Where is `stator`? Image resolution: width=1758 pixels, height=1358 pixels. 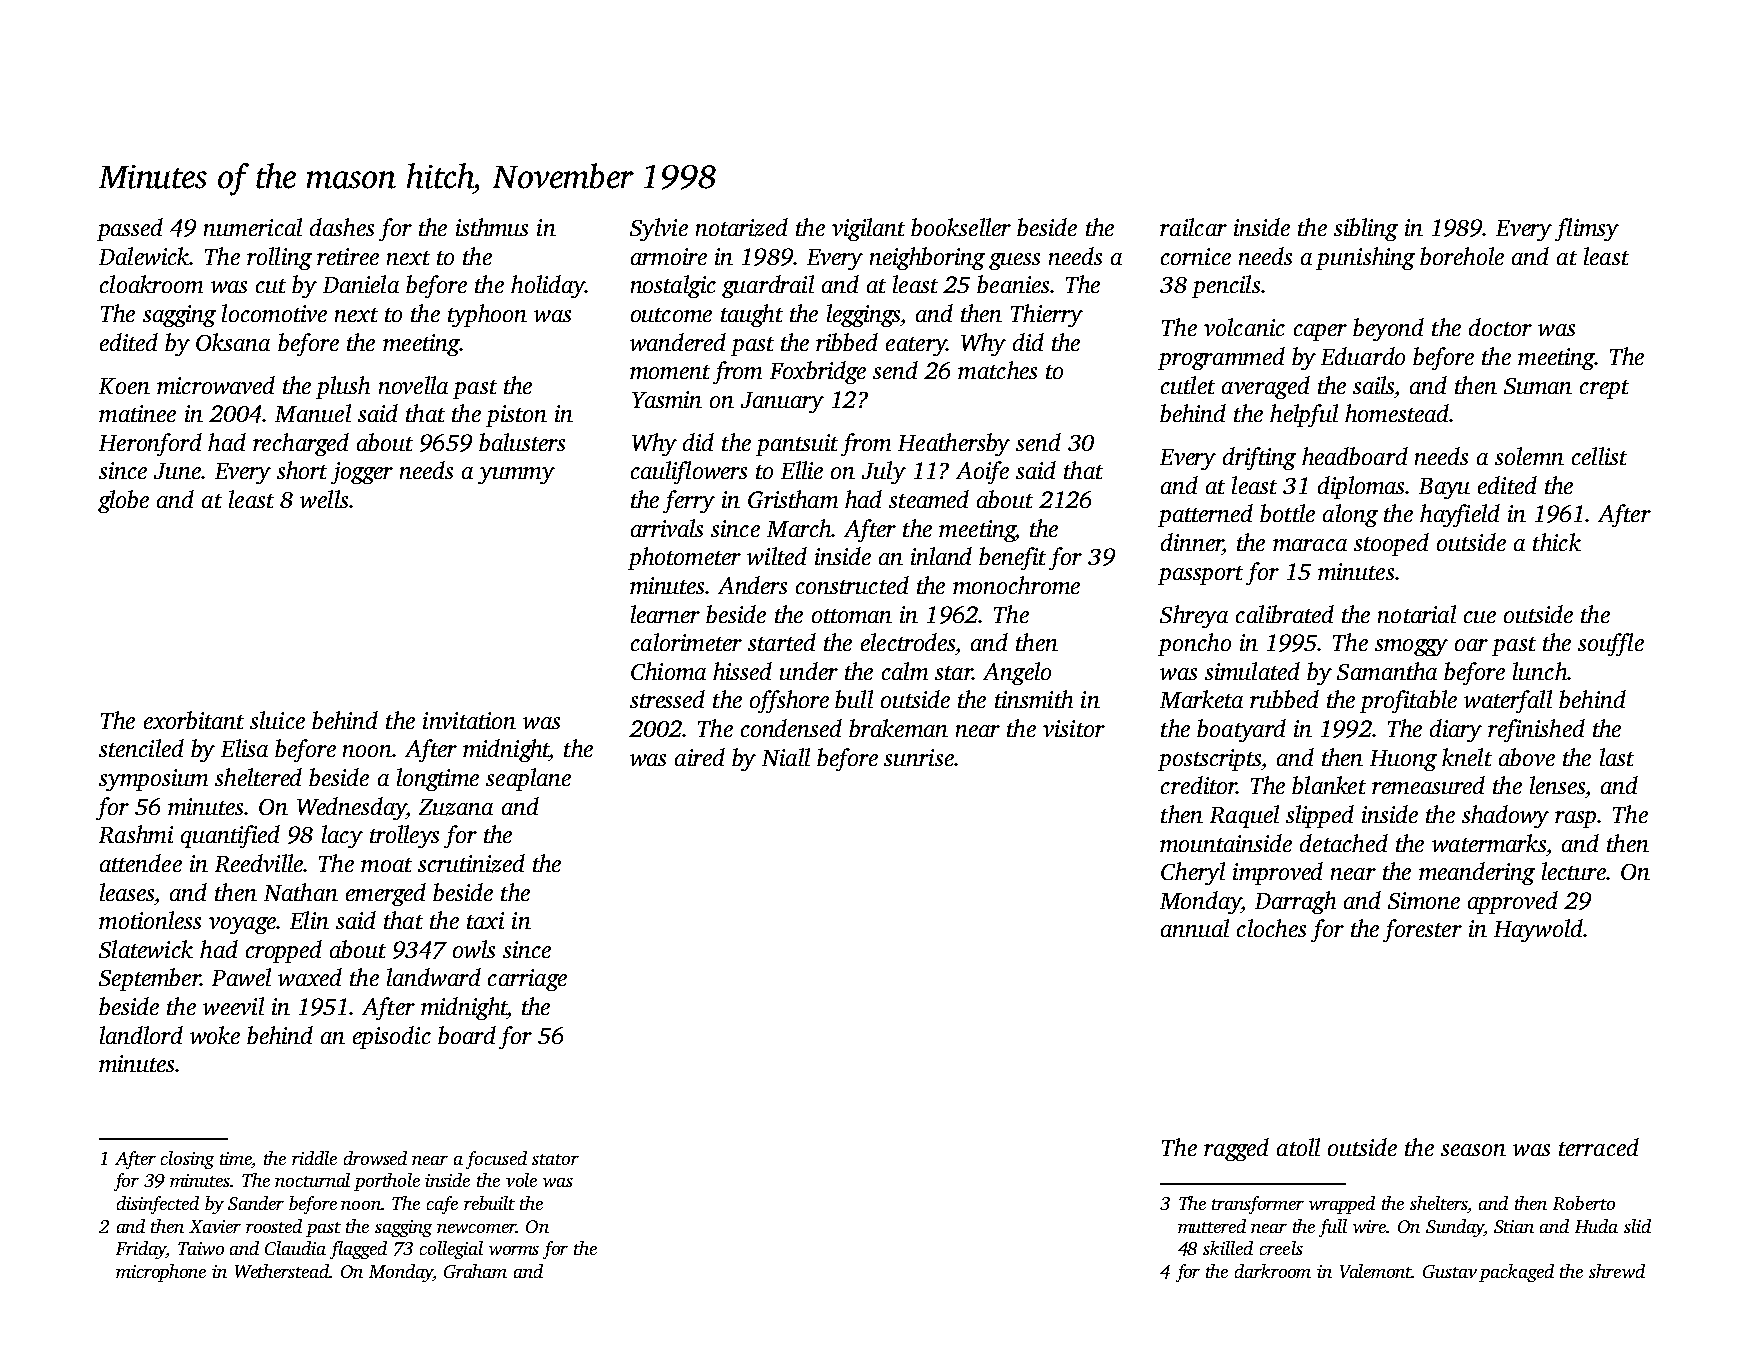
stator is located at coordinates (555, 1159).
